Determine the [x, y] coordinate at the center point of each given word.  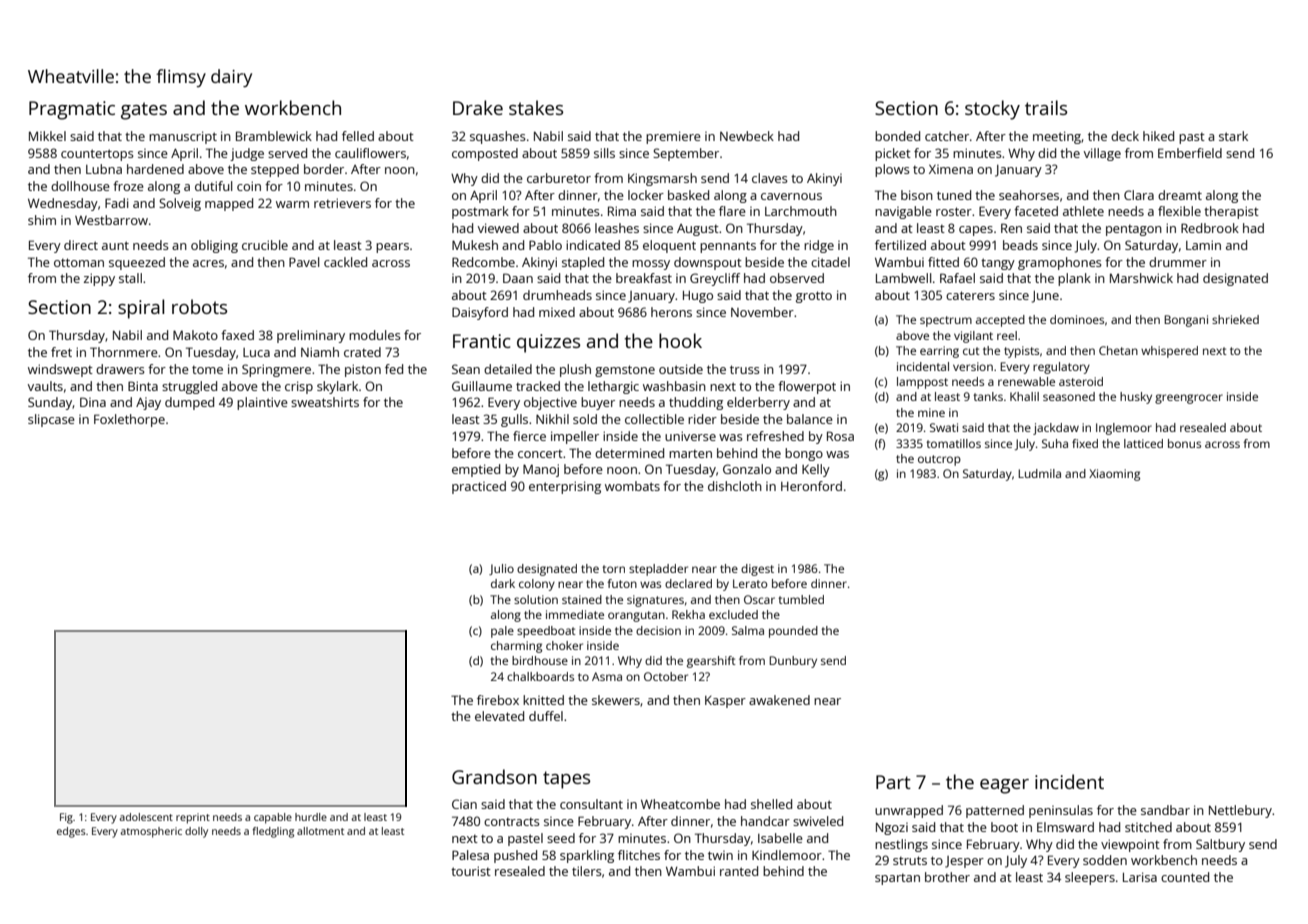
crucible [265, 245]
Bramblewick [274, 136]
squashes [498, 137]
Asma [607, 676]
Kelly [816, 470]
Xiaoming [1114, 475]
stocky [992, 110]
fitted [943, 262]
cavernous [791, 196]
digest [757, 570]
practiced [479, 487]
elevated [499, 716]
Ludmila [1039, 473]
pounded [793, 632]
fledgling [273, 832]
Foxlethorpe [129, 420]
